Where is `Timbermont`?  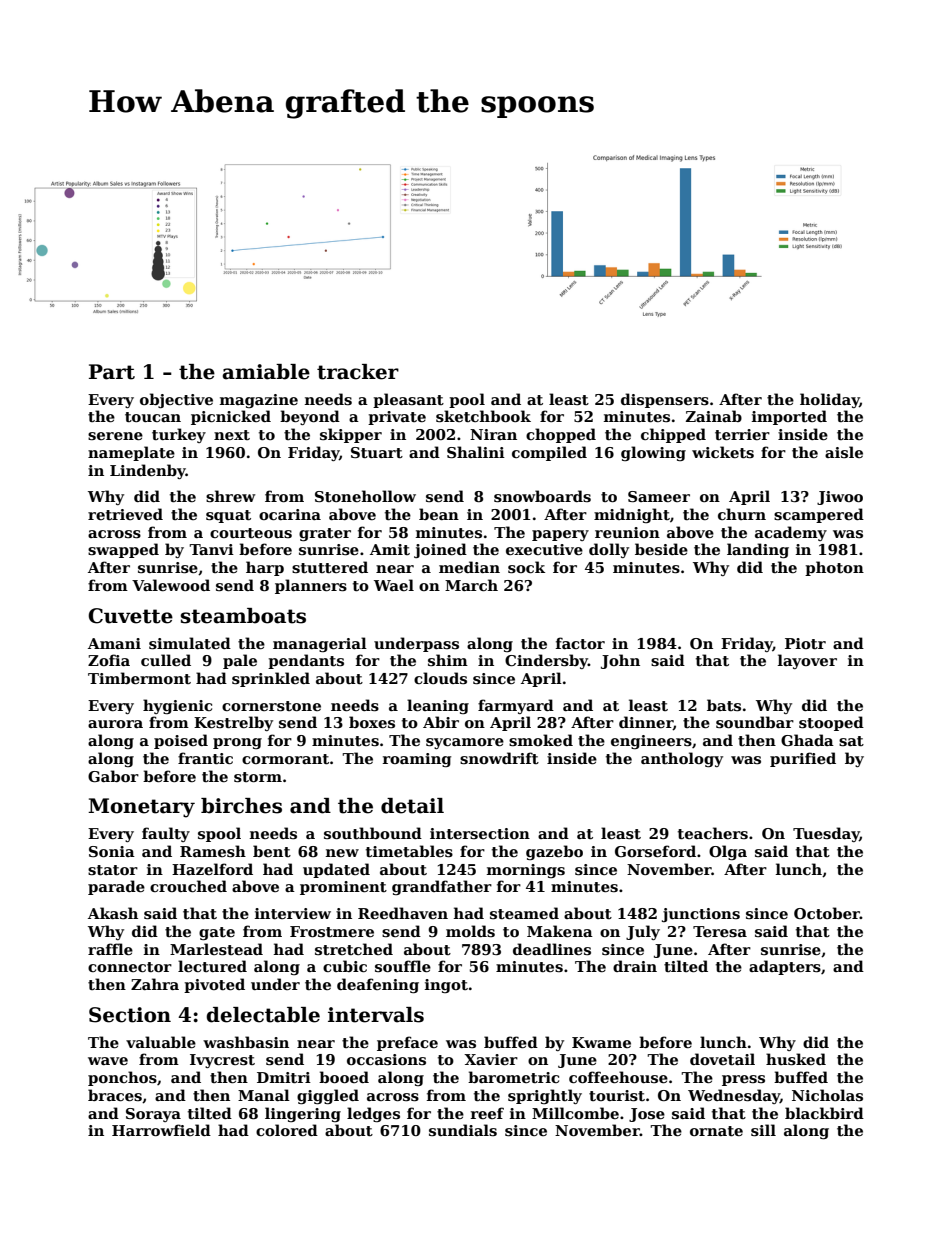 Timbermont is located at coordinates (139, 678).
